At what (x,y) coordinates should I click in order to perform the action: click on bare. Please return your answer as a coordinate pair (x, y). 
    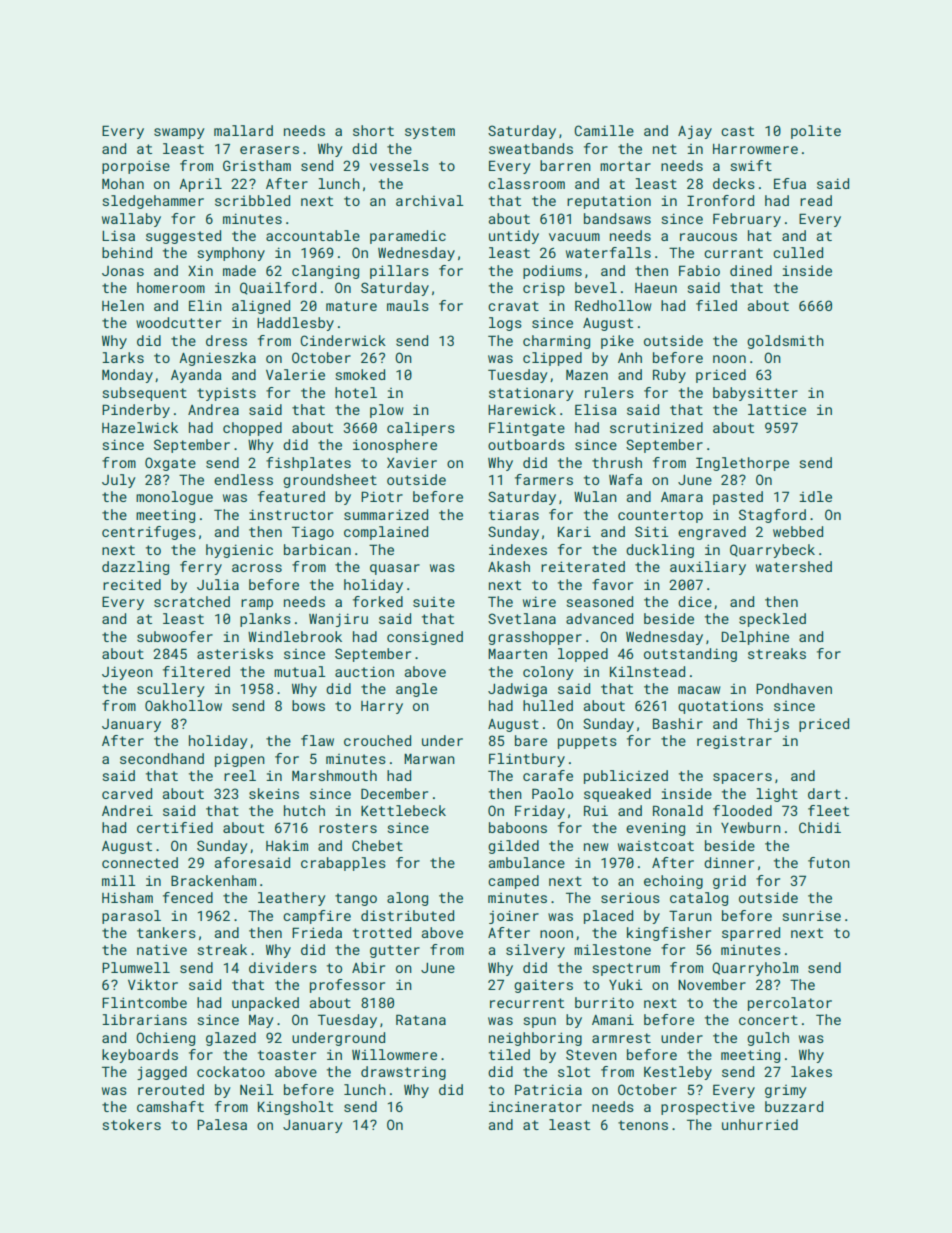
    Looking at the image, I should click on (531, 740).
